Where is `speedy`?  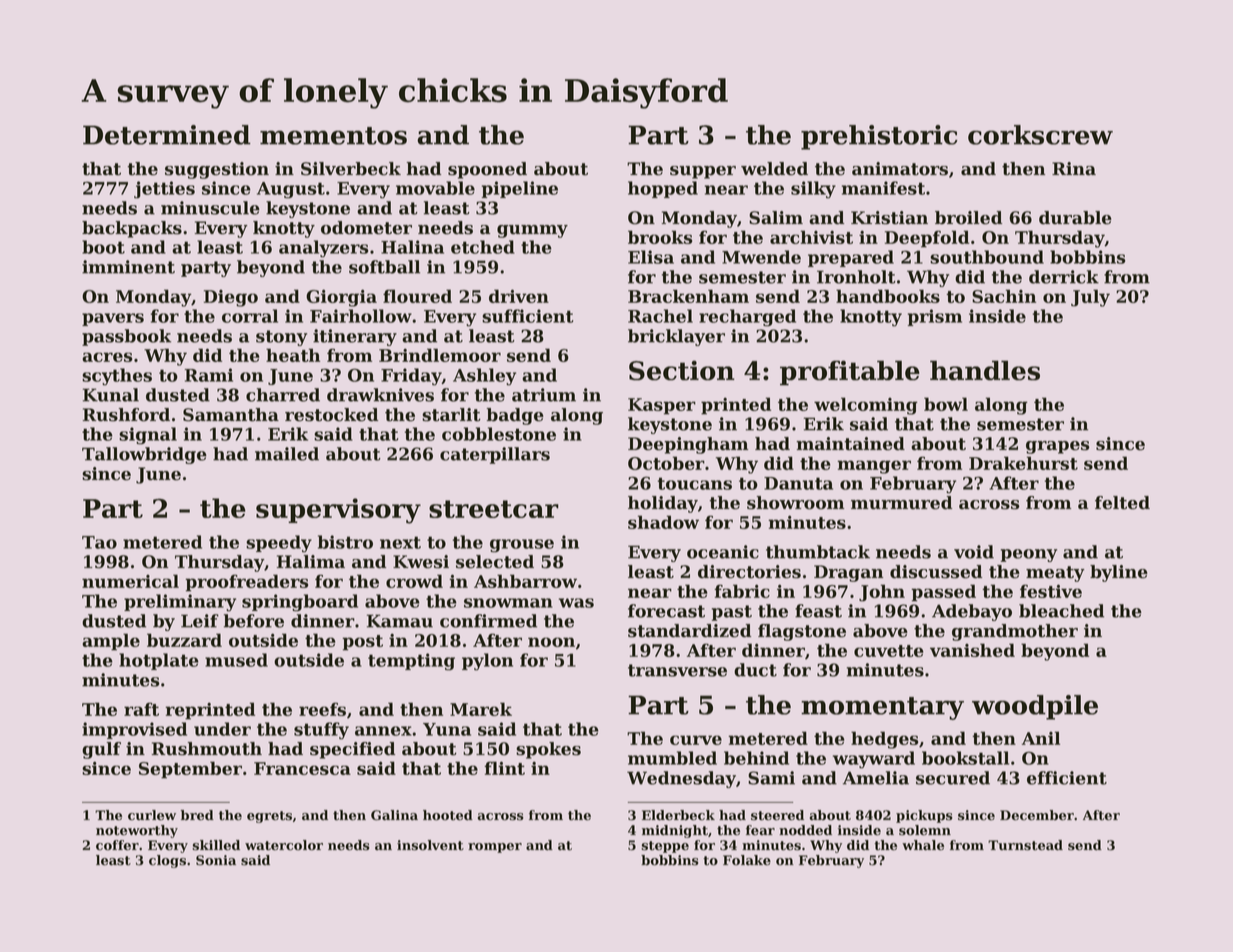 speedy is located at coordinates (279, 544).
